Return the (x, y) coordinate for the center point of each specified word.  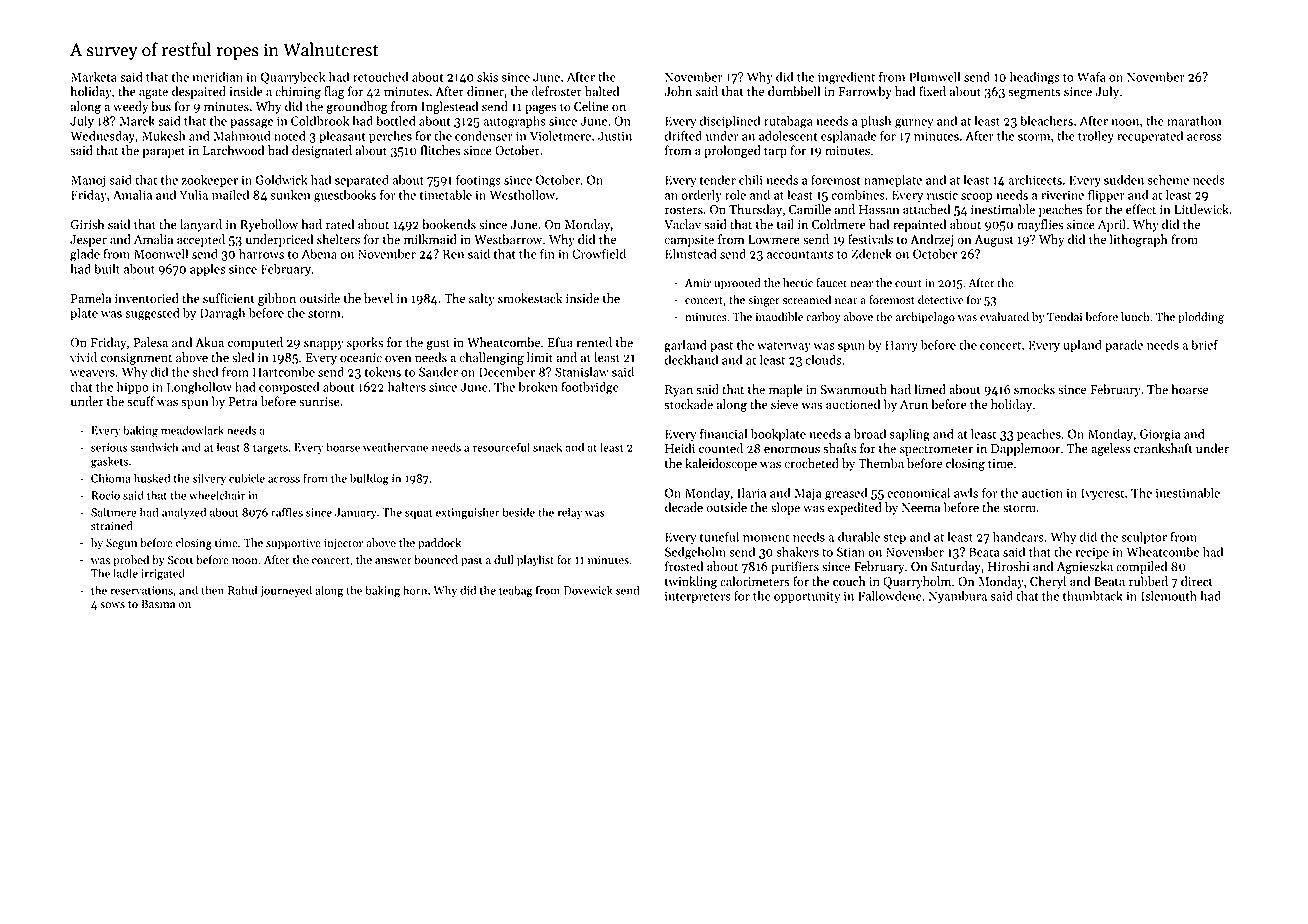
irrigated (163, 574)
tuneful (719, 537)
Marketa (94, 76)
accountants (800, 255)
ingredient (846, 78)
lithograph (1139, 240)
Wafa (1091, 77)
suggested (152, 314)
